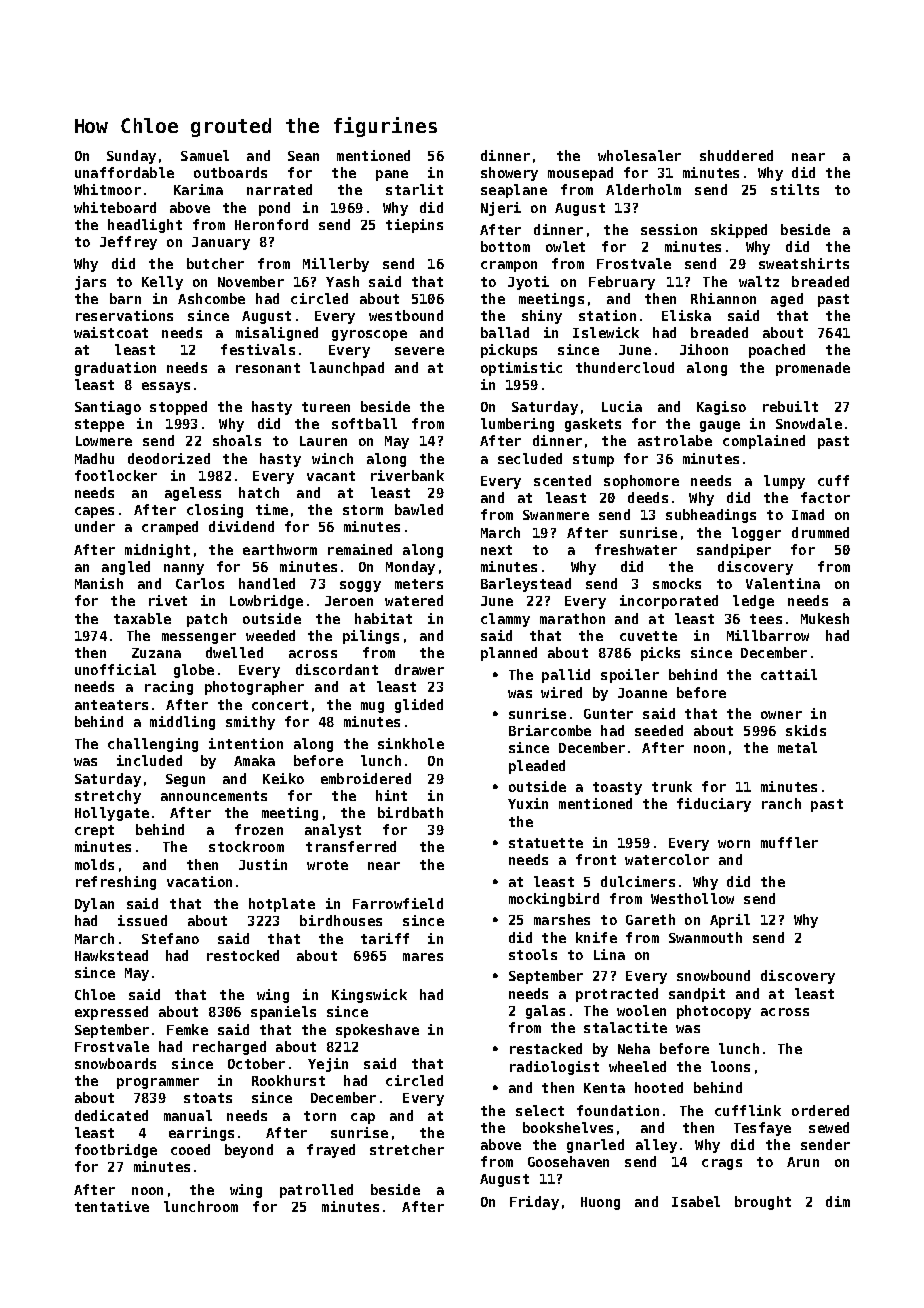  Describe the element at coordinates (781, 803) in the image. I see `ranch` at that location.
